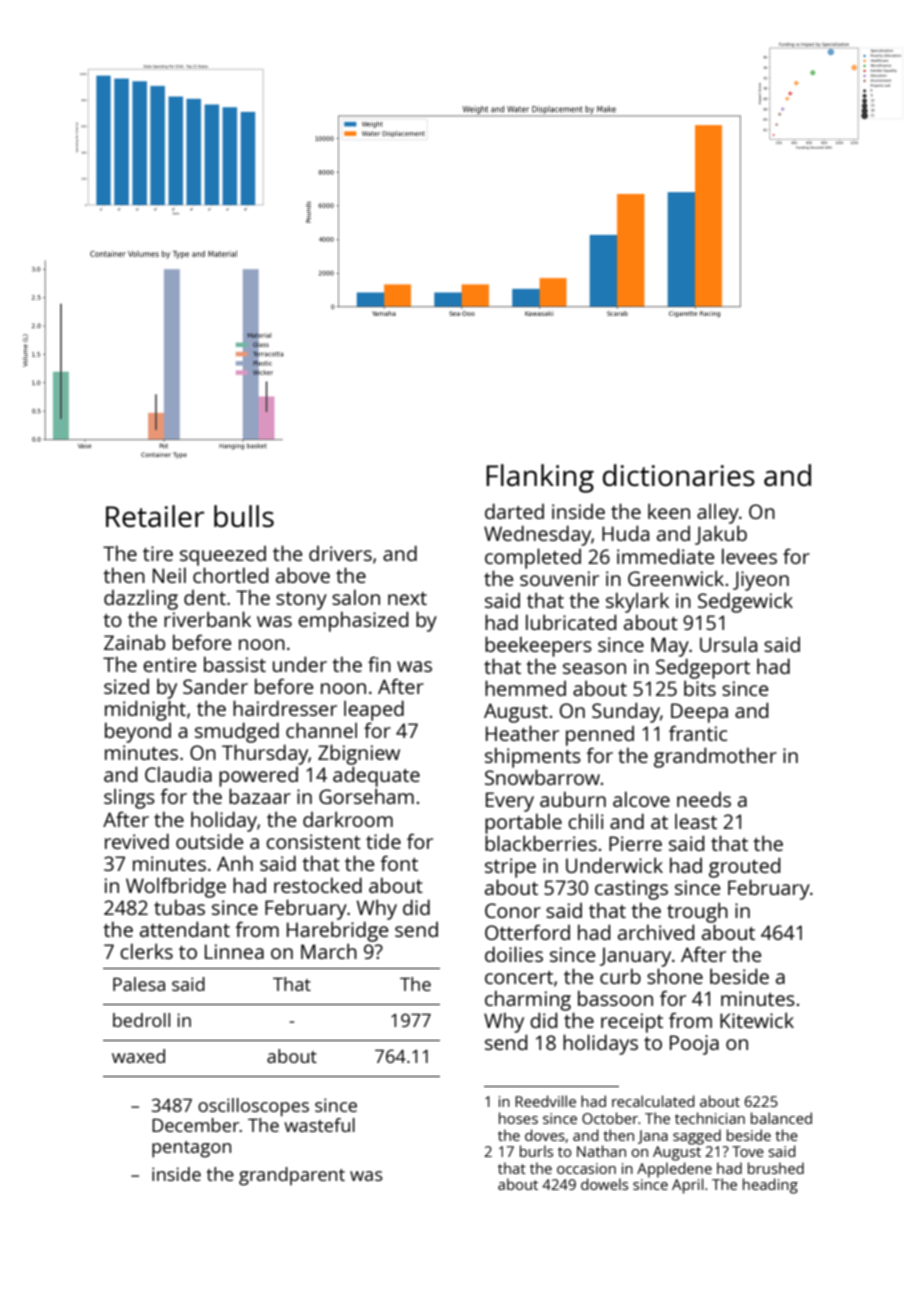 Image resolution: width=924 pixels, height=1314 pixels. I want to click on needs, so click(704, 799).
